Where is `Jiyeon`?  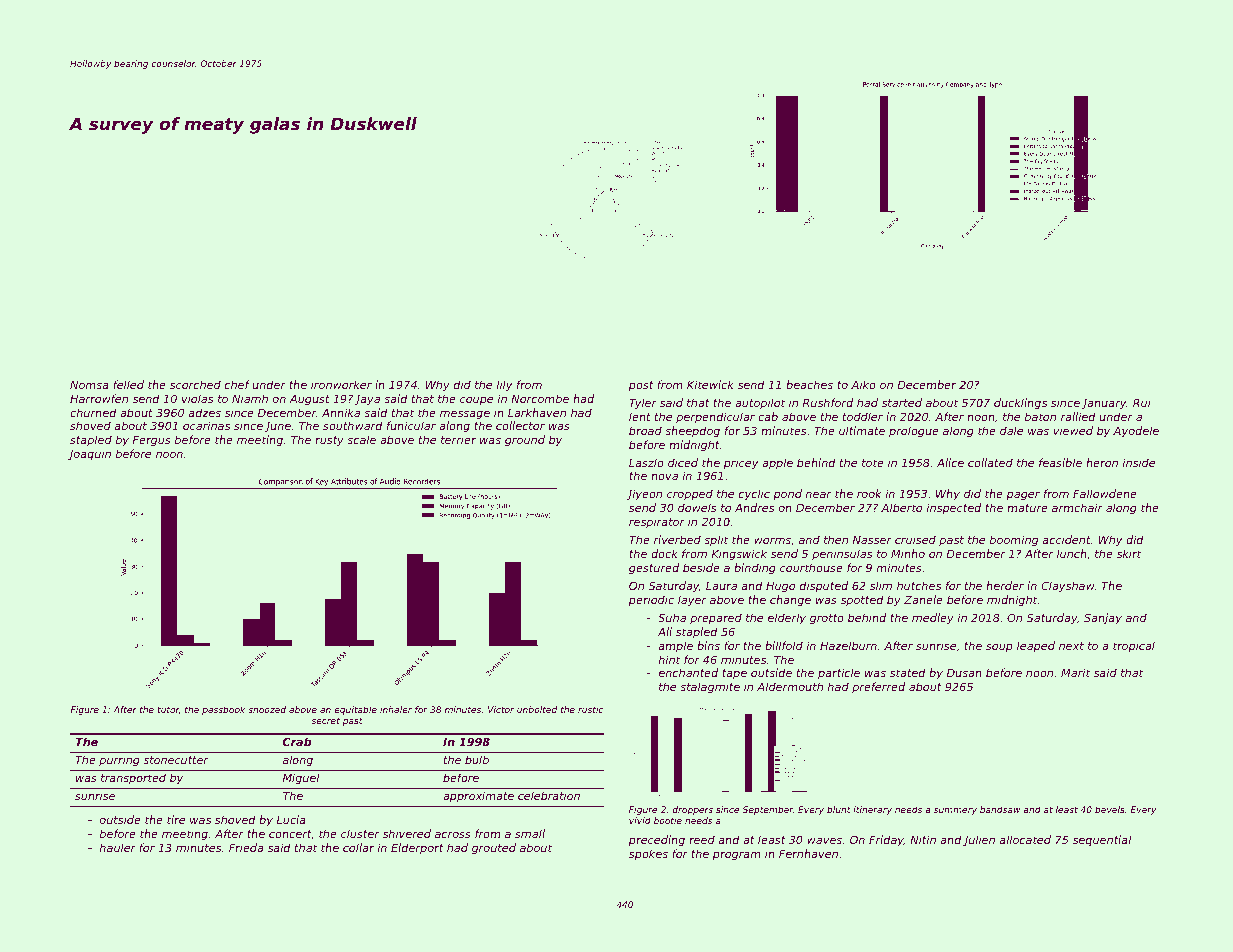
Jiyeon is located at coordinates (644, 495).
